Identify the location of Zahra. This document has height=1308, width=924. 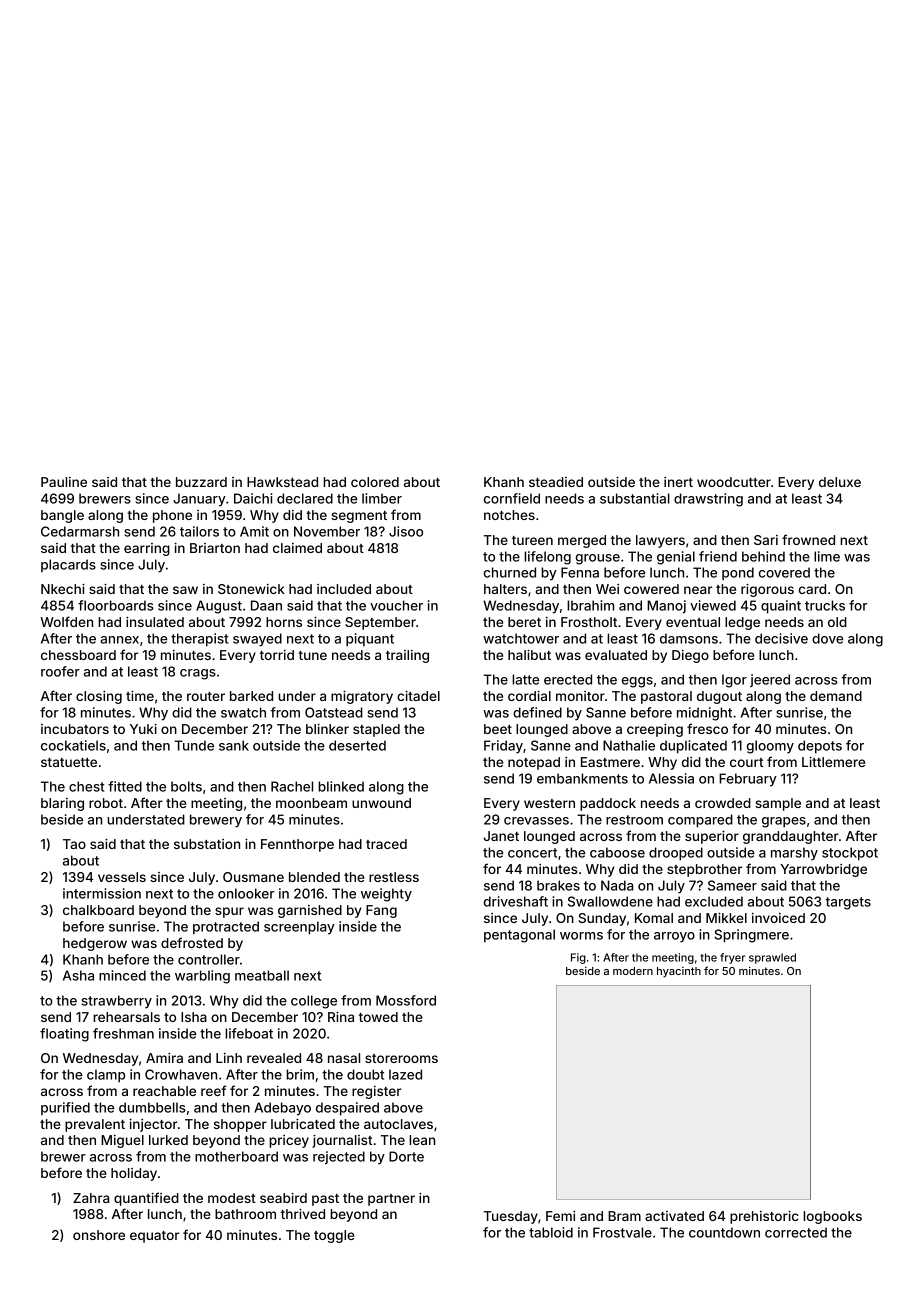
(91, 1198).
